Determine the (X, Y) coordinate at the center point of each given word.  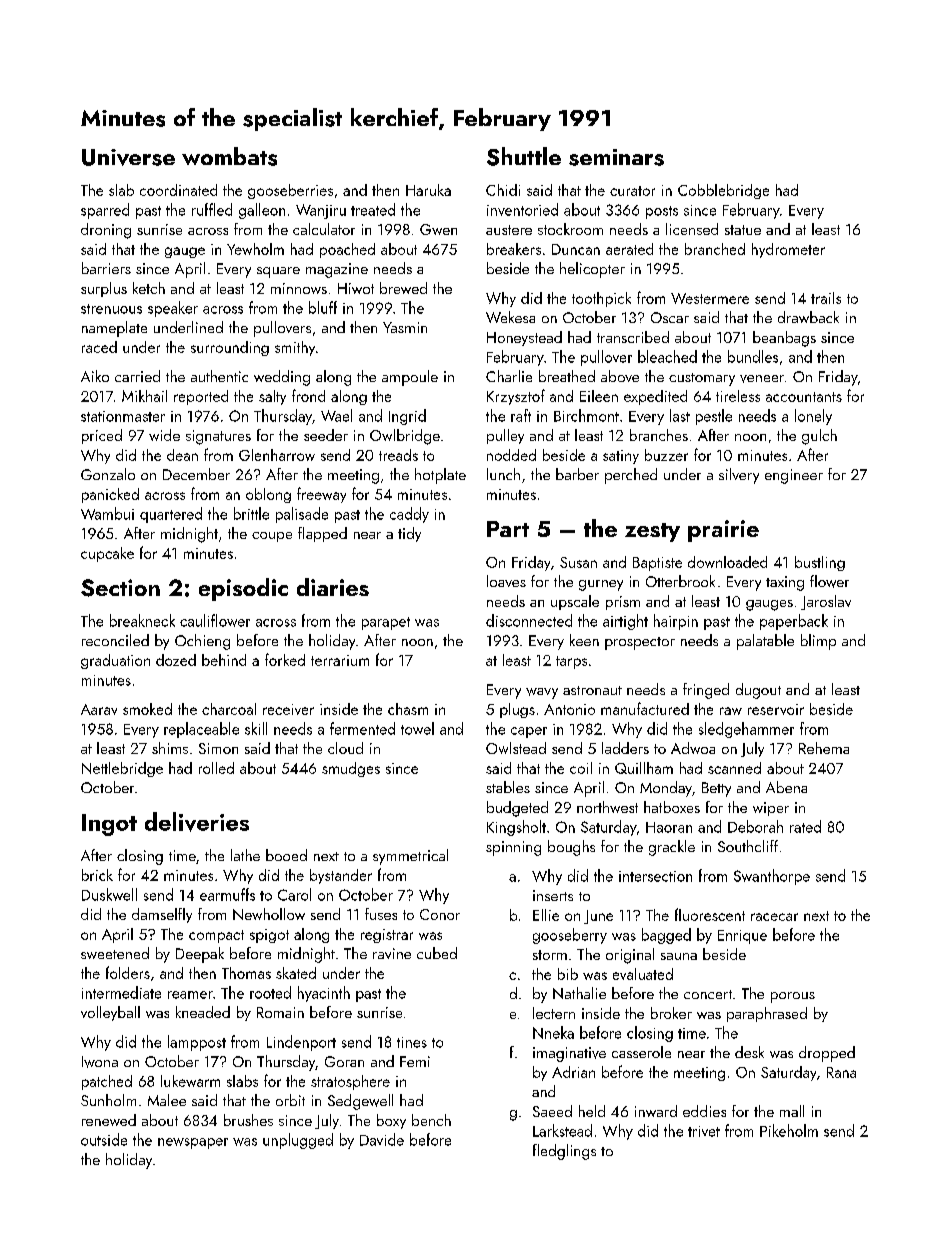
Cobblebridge (723, 191)
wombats (229, 156)
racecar (774, 917)
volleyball (110, 1013)
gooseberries (290, 191)
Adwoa (693, 748)
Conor (440, 914)
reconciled (115, 640)
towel (417, 728)
